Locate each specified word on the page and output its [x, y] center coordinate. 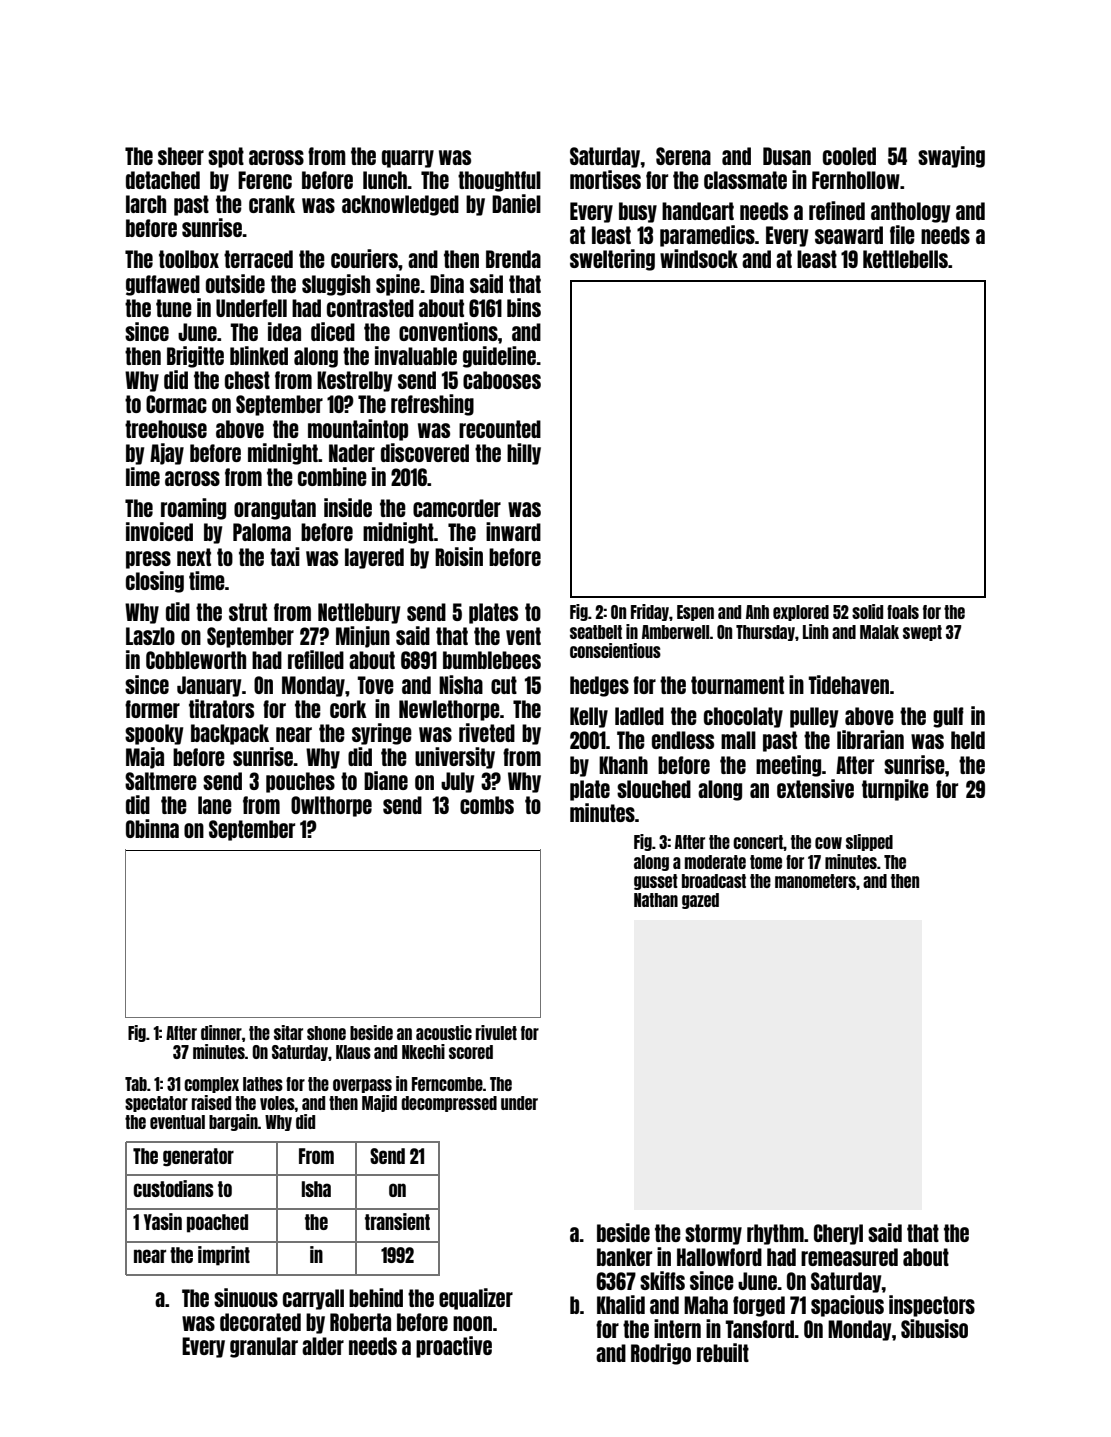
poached [217, 1223]
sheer [181, 156]
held [968, 740]
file [902, 234]
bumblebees [492, 660]
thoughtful [499, 181]
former [152, 709]
